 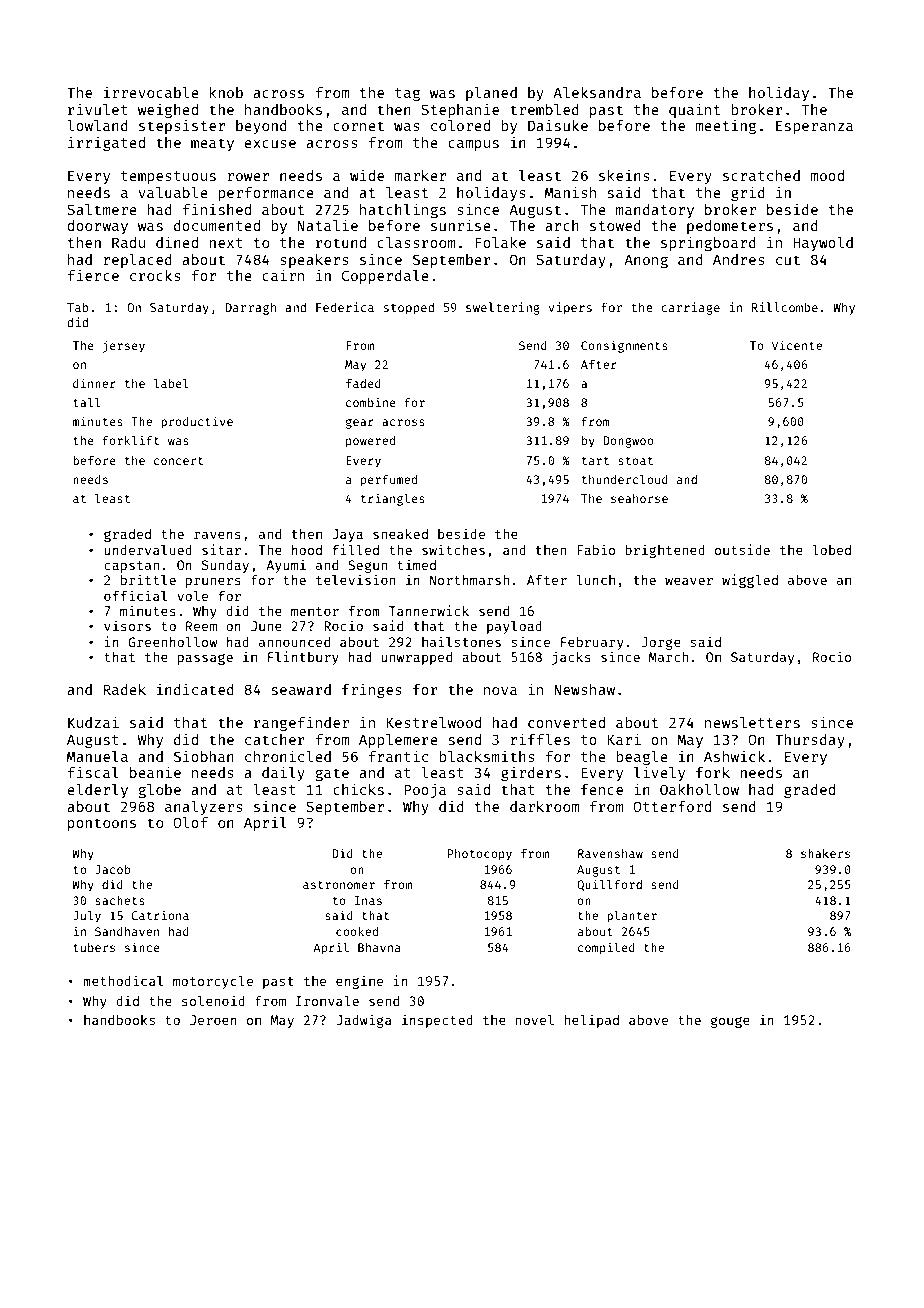 I want to click on shakers, so click(x=825, y=853).
